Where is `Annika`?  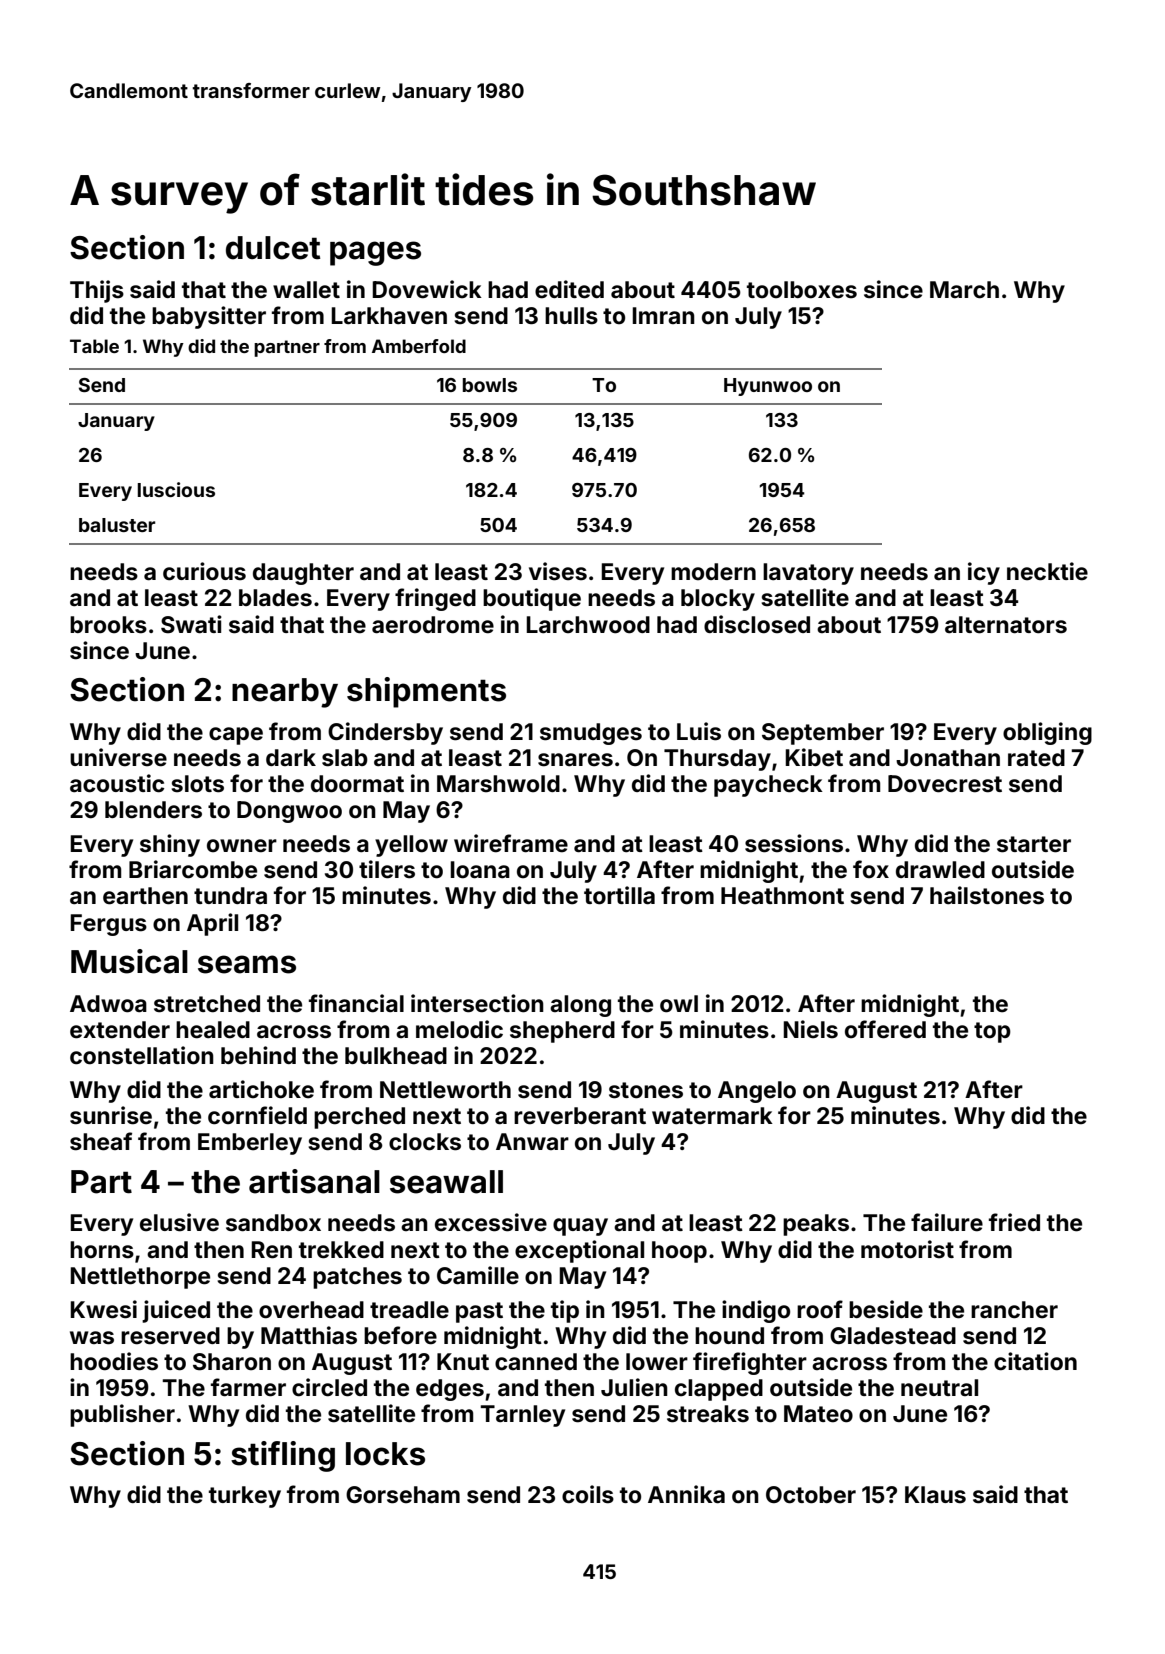 Annika is located at coordinates (686, 1494).
